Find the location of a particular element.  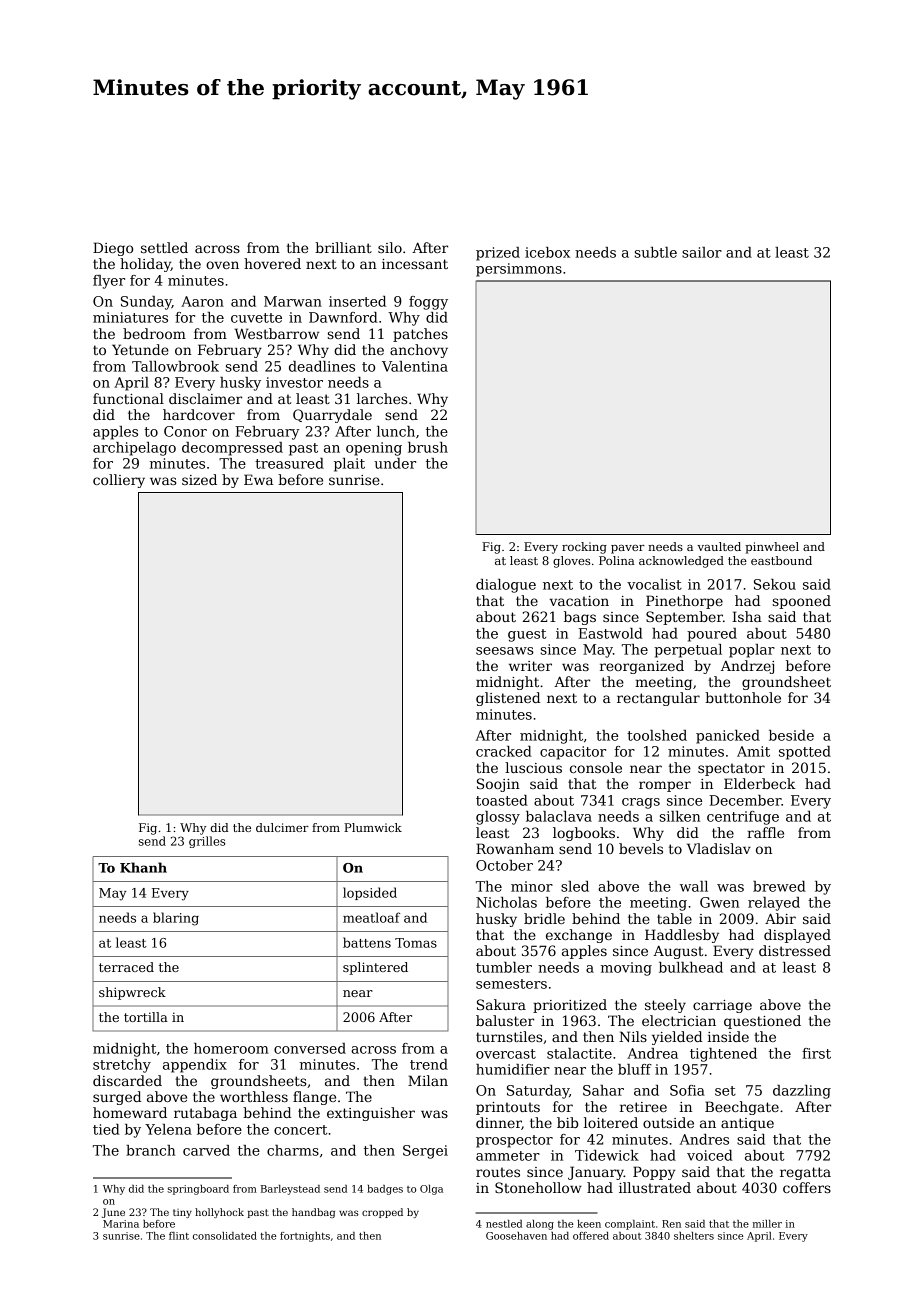

sailor is located at coordinates (702, 252).
